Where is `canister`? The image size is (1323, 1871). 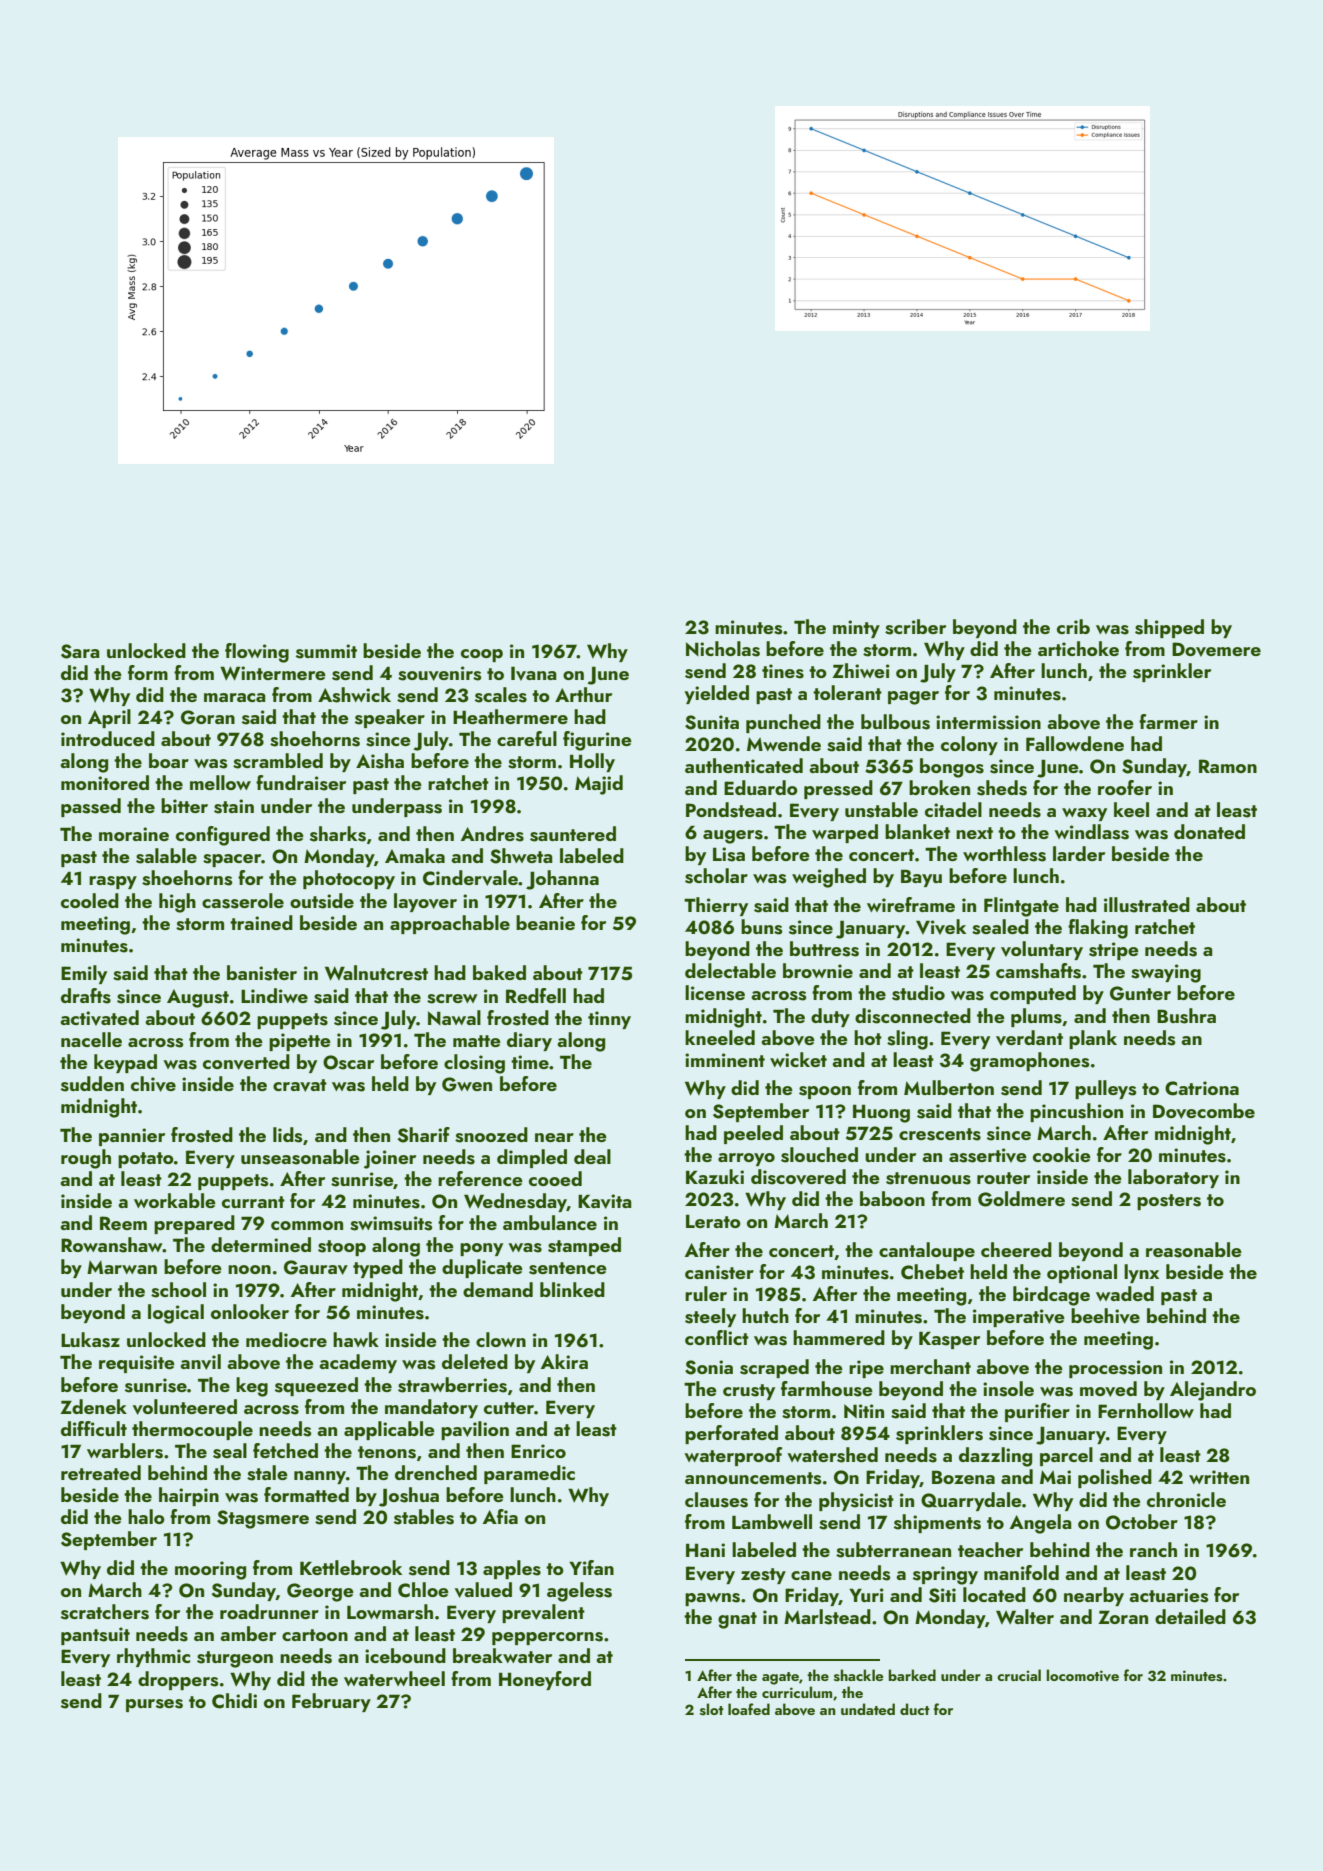 canister is located at coordinates (719, 1272).
